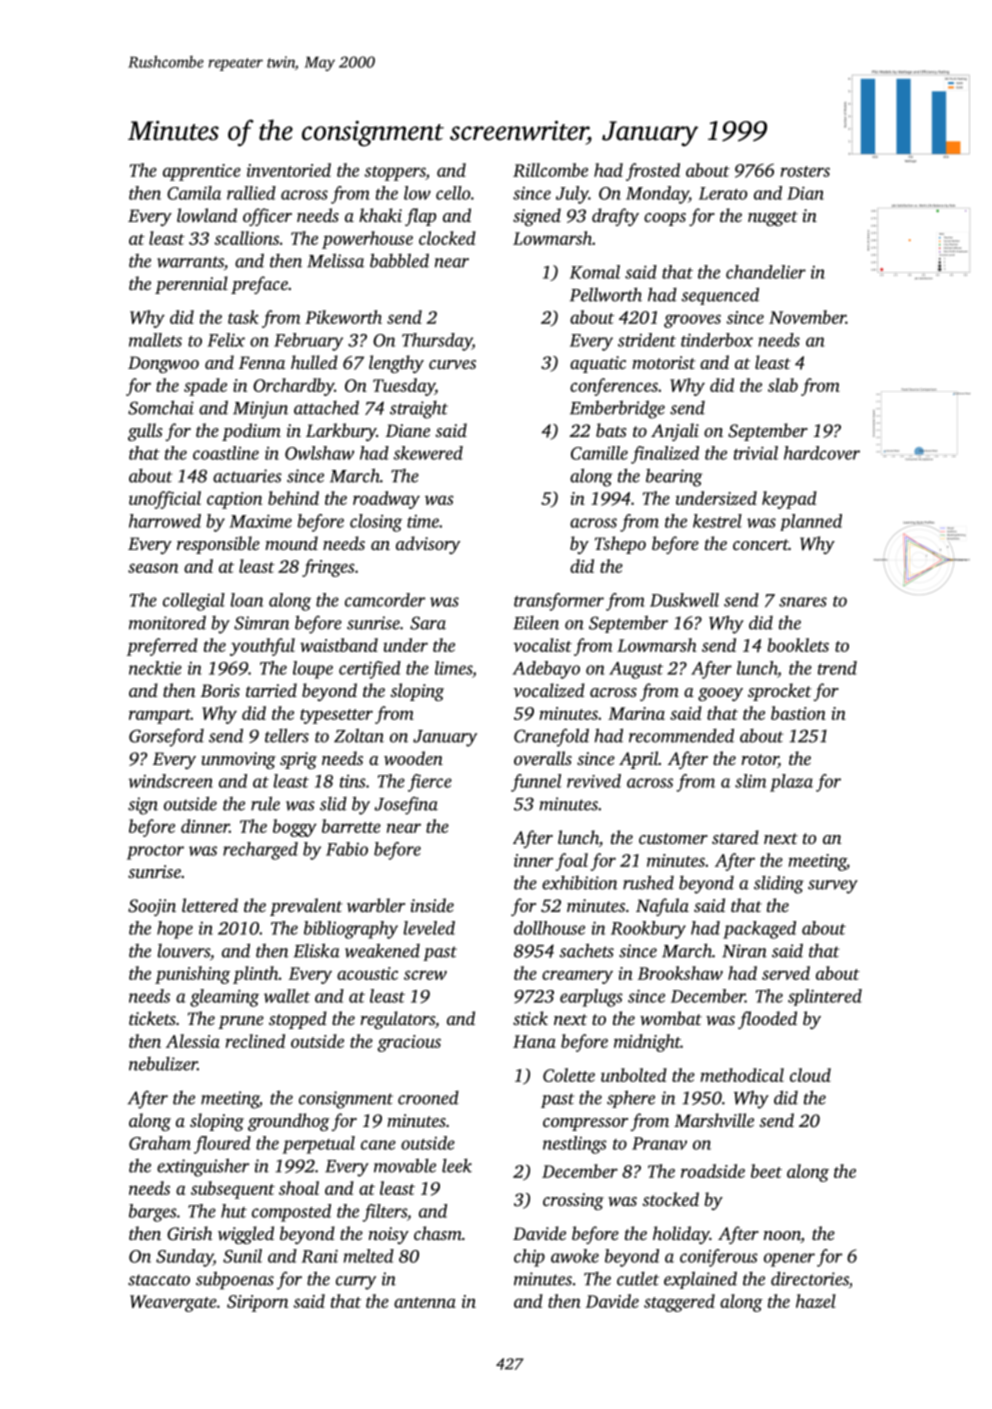  I want to click on antenna, so click(425, 1302).
